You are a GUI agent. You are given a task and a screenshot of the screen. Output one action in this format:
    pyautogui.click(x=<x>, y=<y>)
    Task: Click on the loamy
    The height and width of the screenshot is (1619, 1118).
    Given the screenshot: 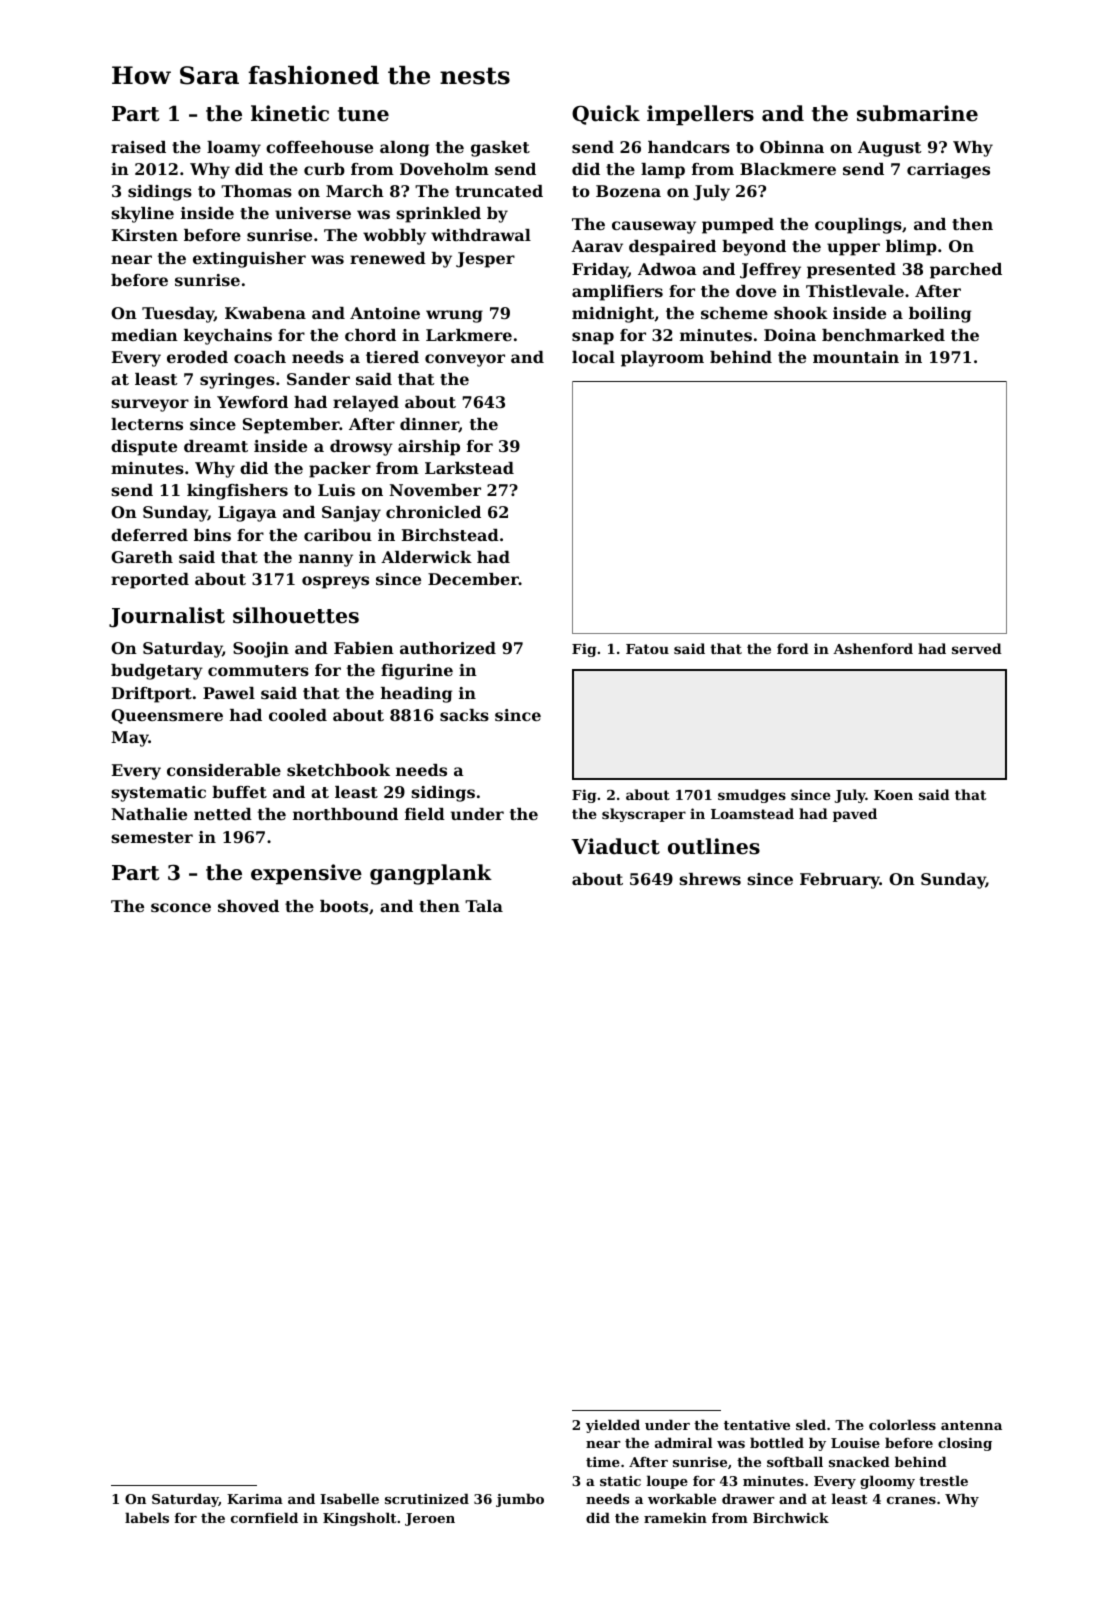 What is the action you would take?
    pyautogui.click(x=234, y=149)
